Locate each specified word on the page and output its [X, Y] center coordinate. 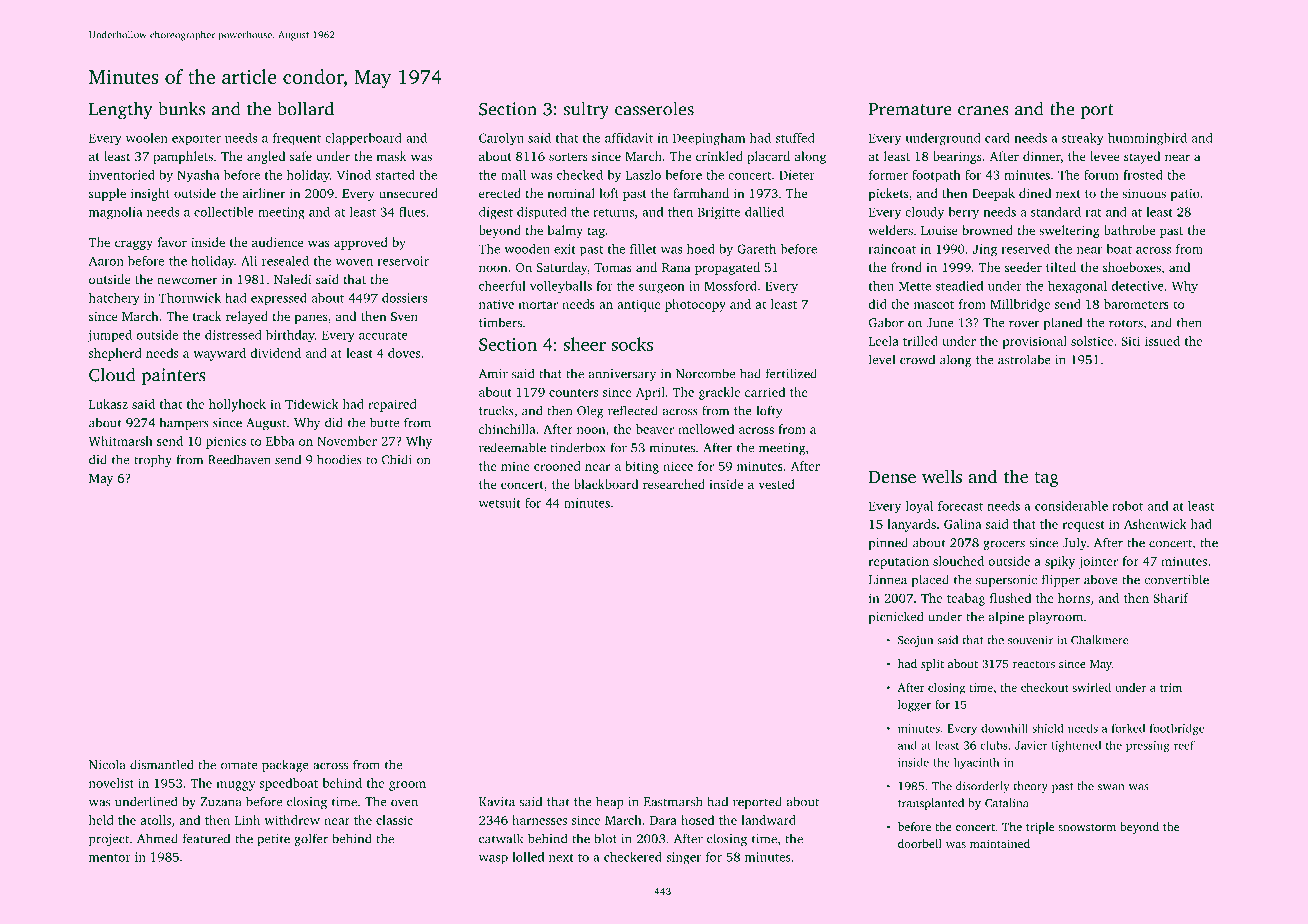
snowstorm [1087, 827]
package [285, 765]
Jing [985, 250]
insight [150, 194]
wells [942, 476]
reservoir [403, 261]
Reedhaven [239, 459]
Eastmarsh [673, 801]
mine [515, 466]
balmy [565, 231]
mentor [110, 858]
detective [1137, 286]
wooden [527, 249]
